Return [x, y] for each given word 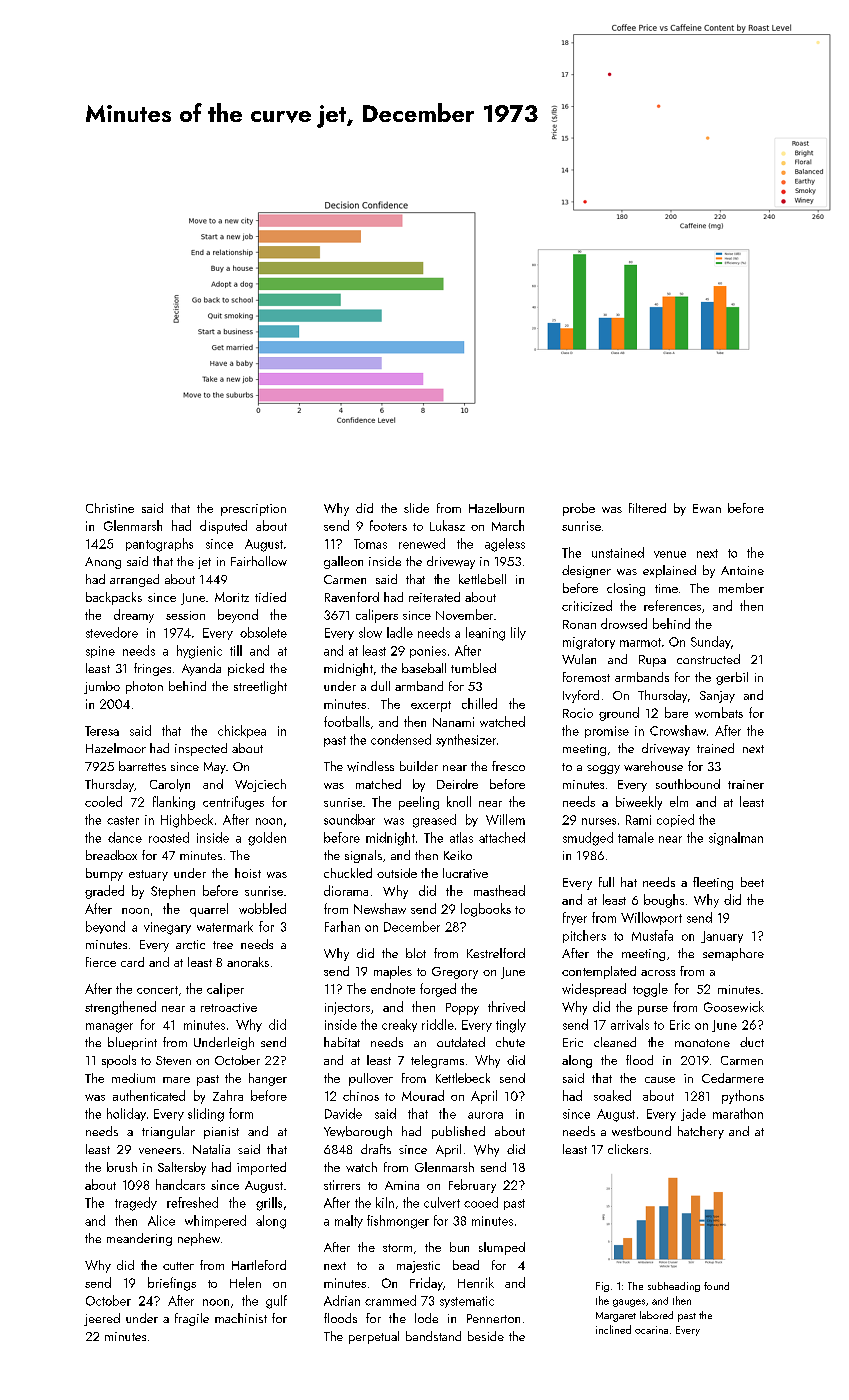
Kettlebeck [463, 1078]
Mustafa [652, 935]
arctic [190, 944]
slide [416, 508]
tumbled [473, 668]
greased [434, 821]
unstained [618, 552]
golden [267, 839]
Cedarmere [733, 1078]
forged [438, 990]
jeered [102, 1319]
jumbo [102, 687]
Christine [110, 508]
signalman [736, 839]
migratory [589, 643]
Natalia [211, 1149]
